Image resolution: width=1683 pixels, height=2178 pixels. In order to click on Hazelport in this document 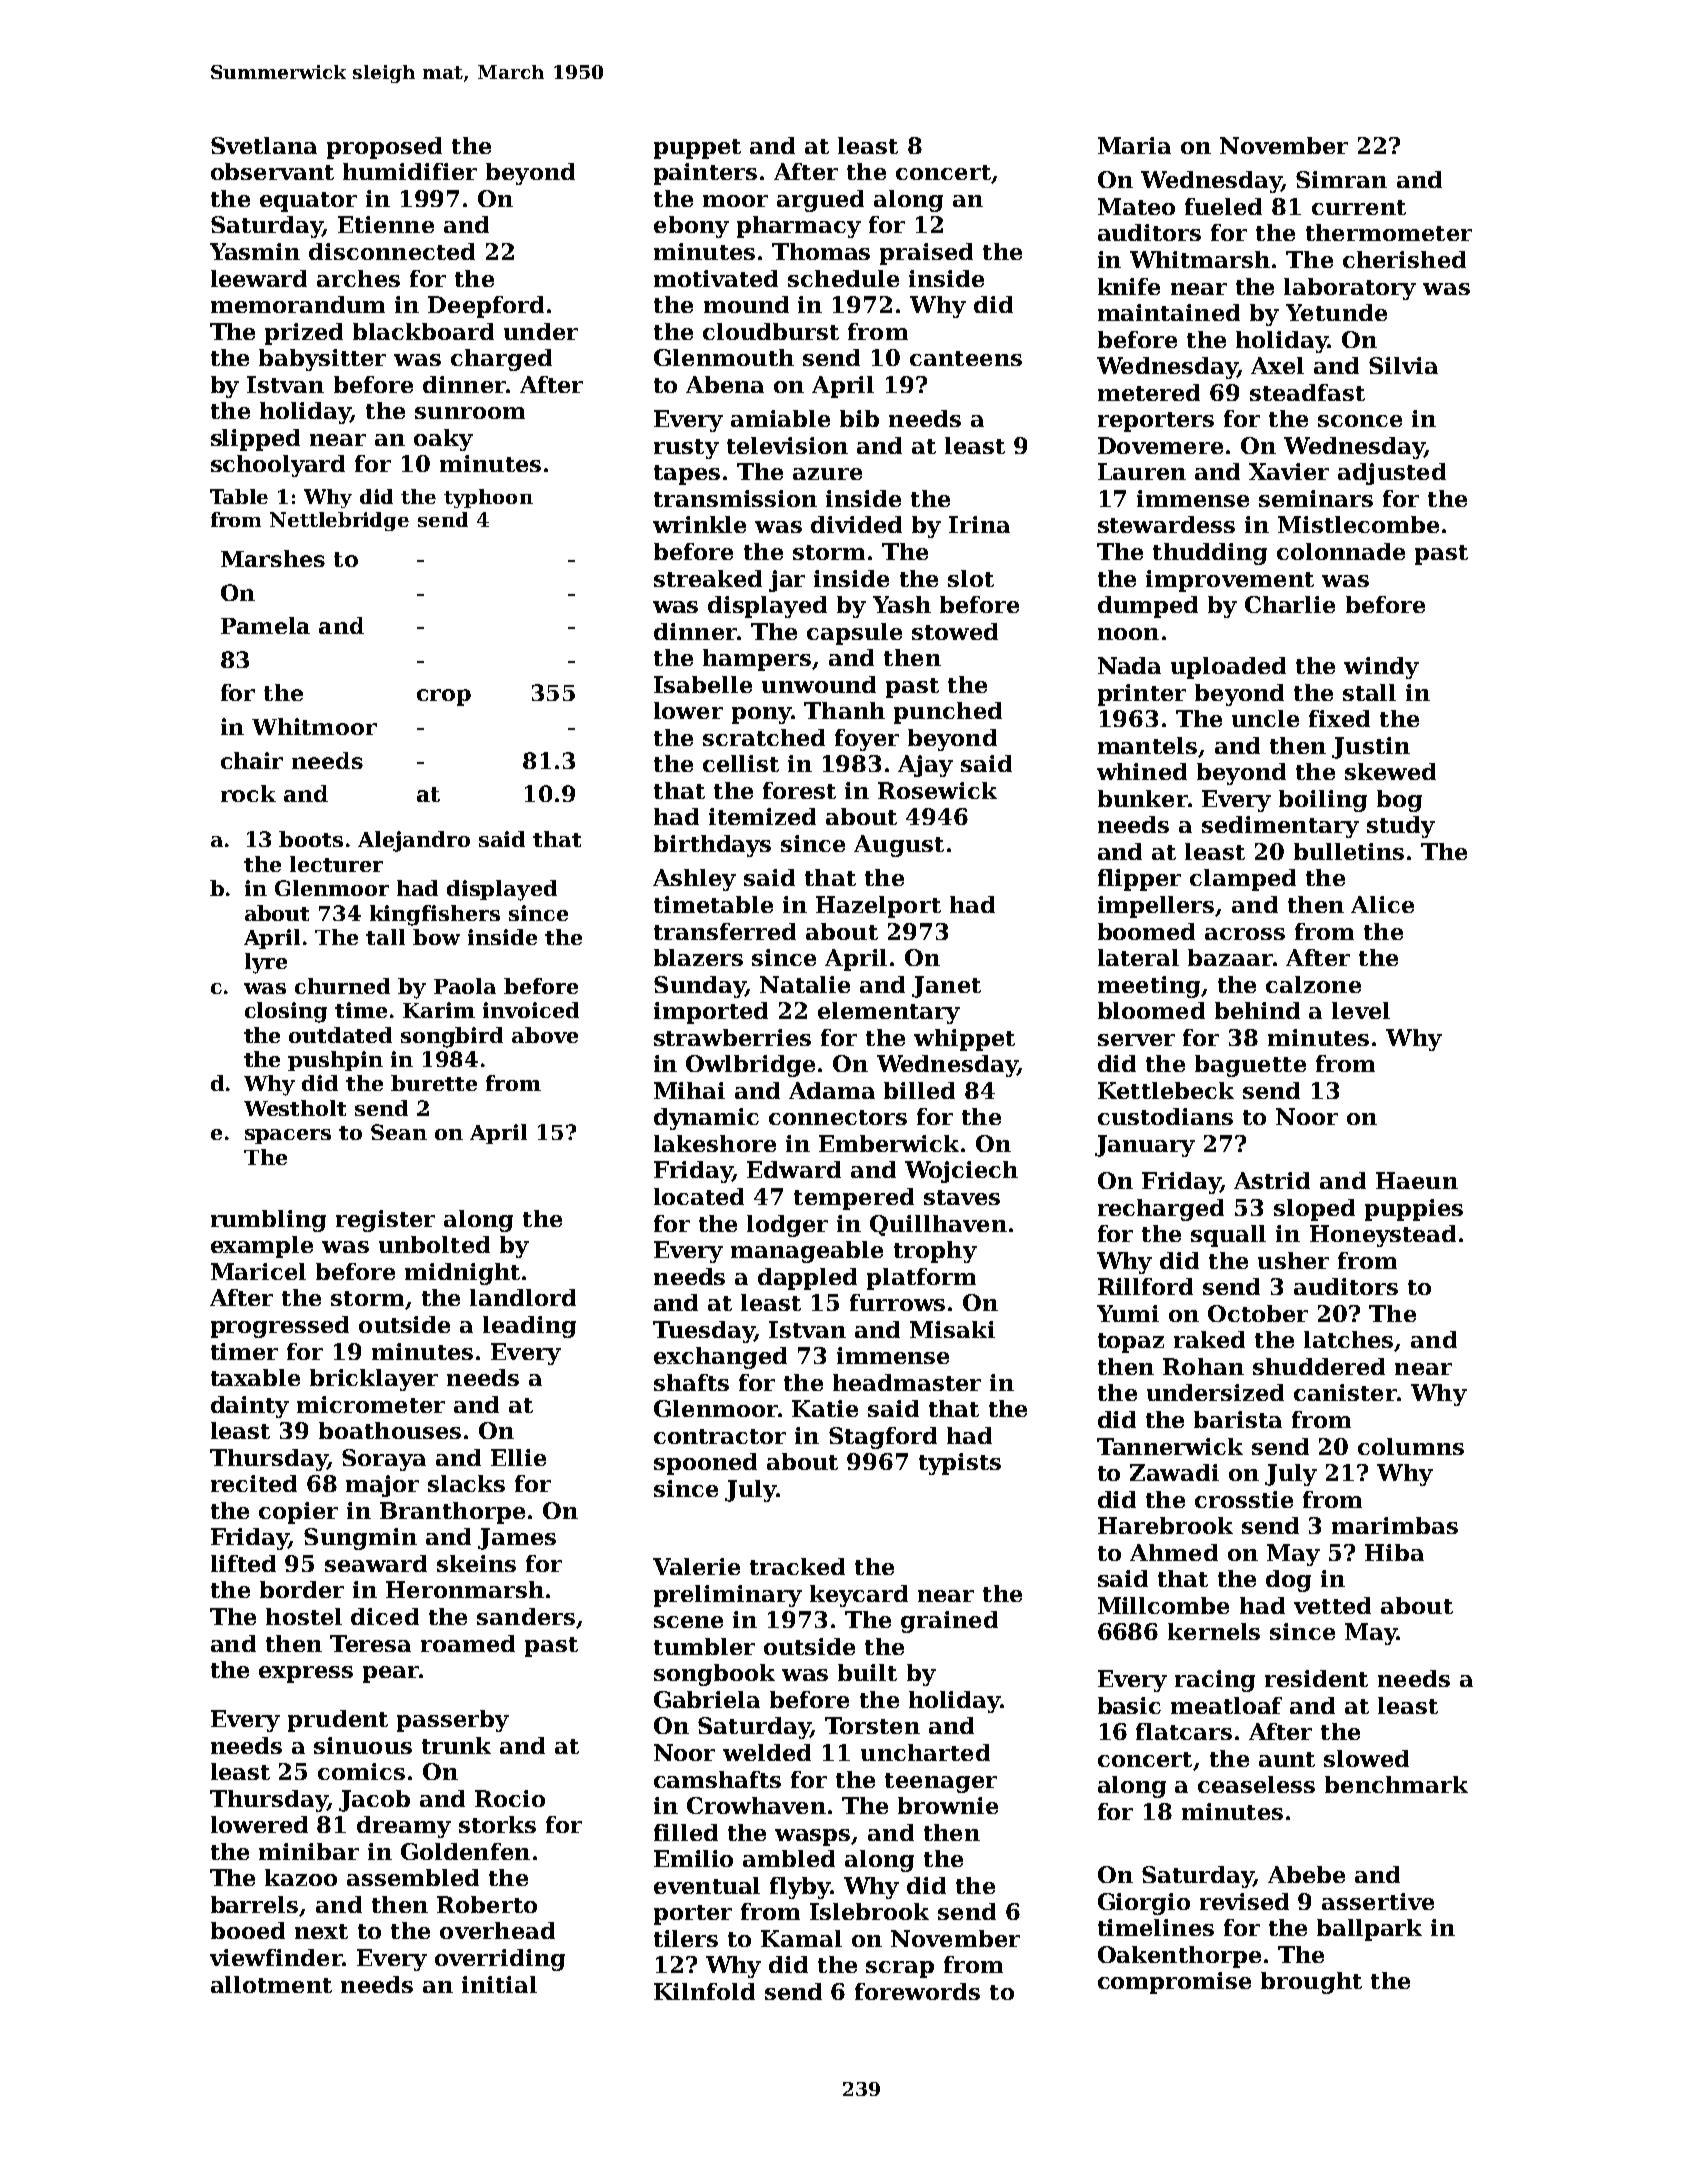, I will do `click(878, 907)`.
